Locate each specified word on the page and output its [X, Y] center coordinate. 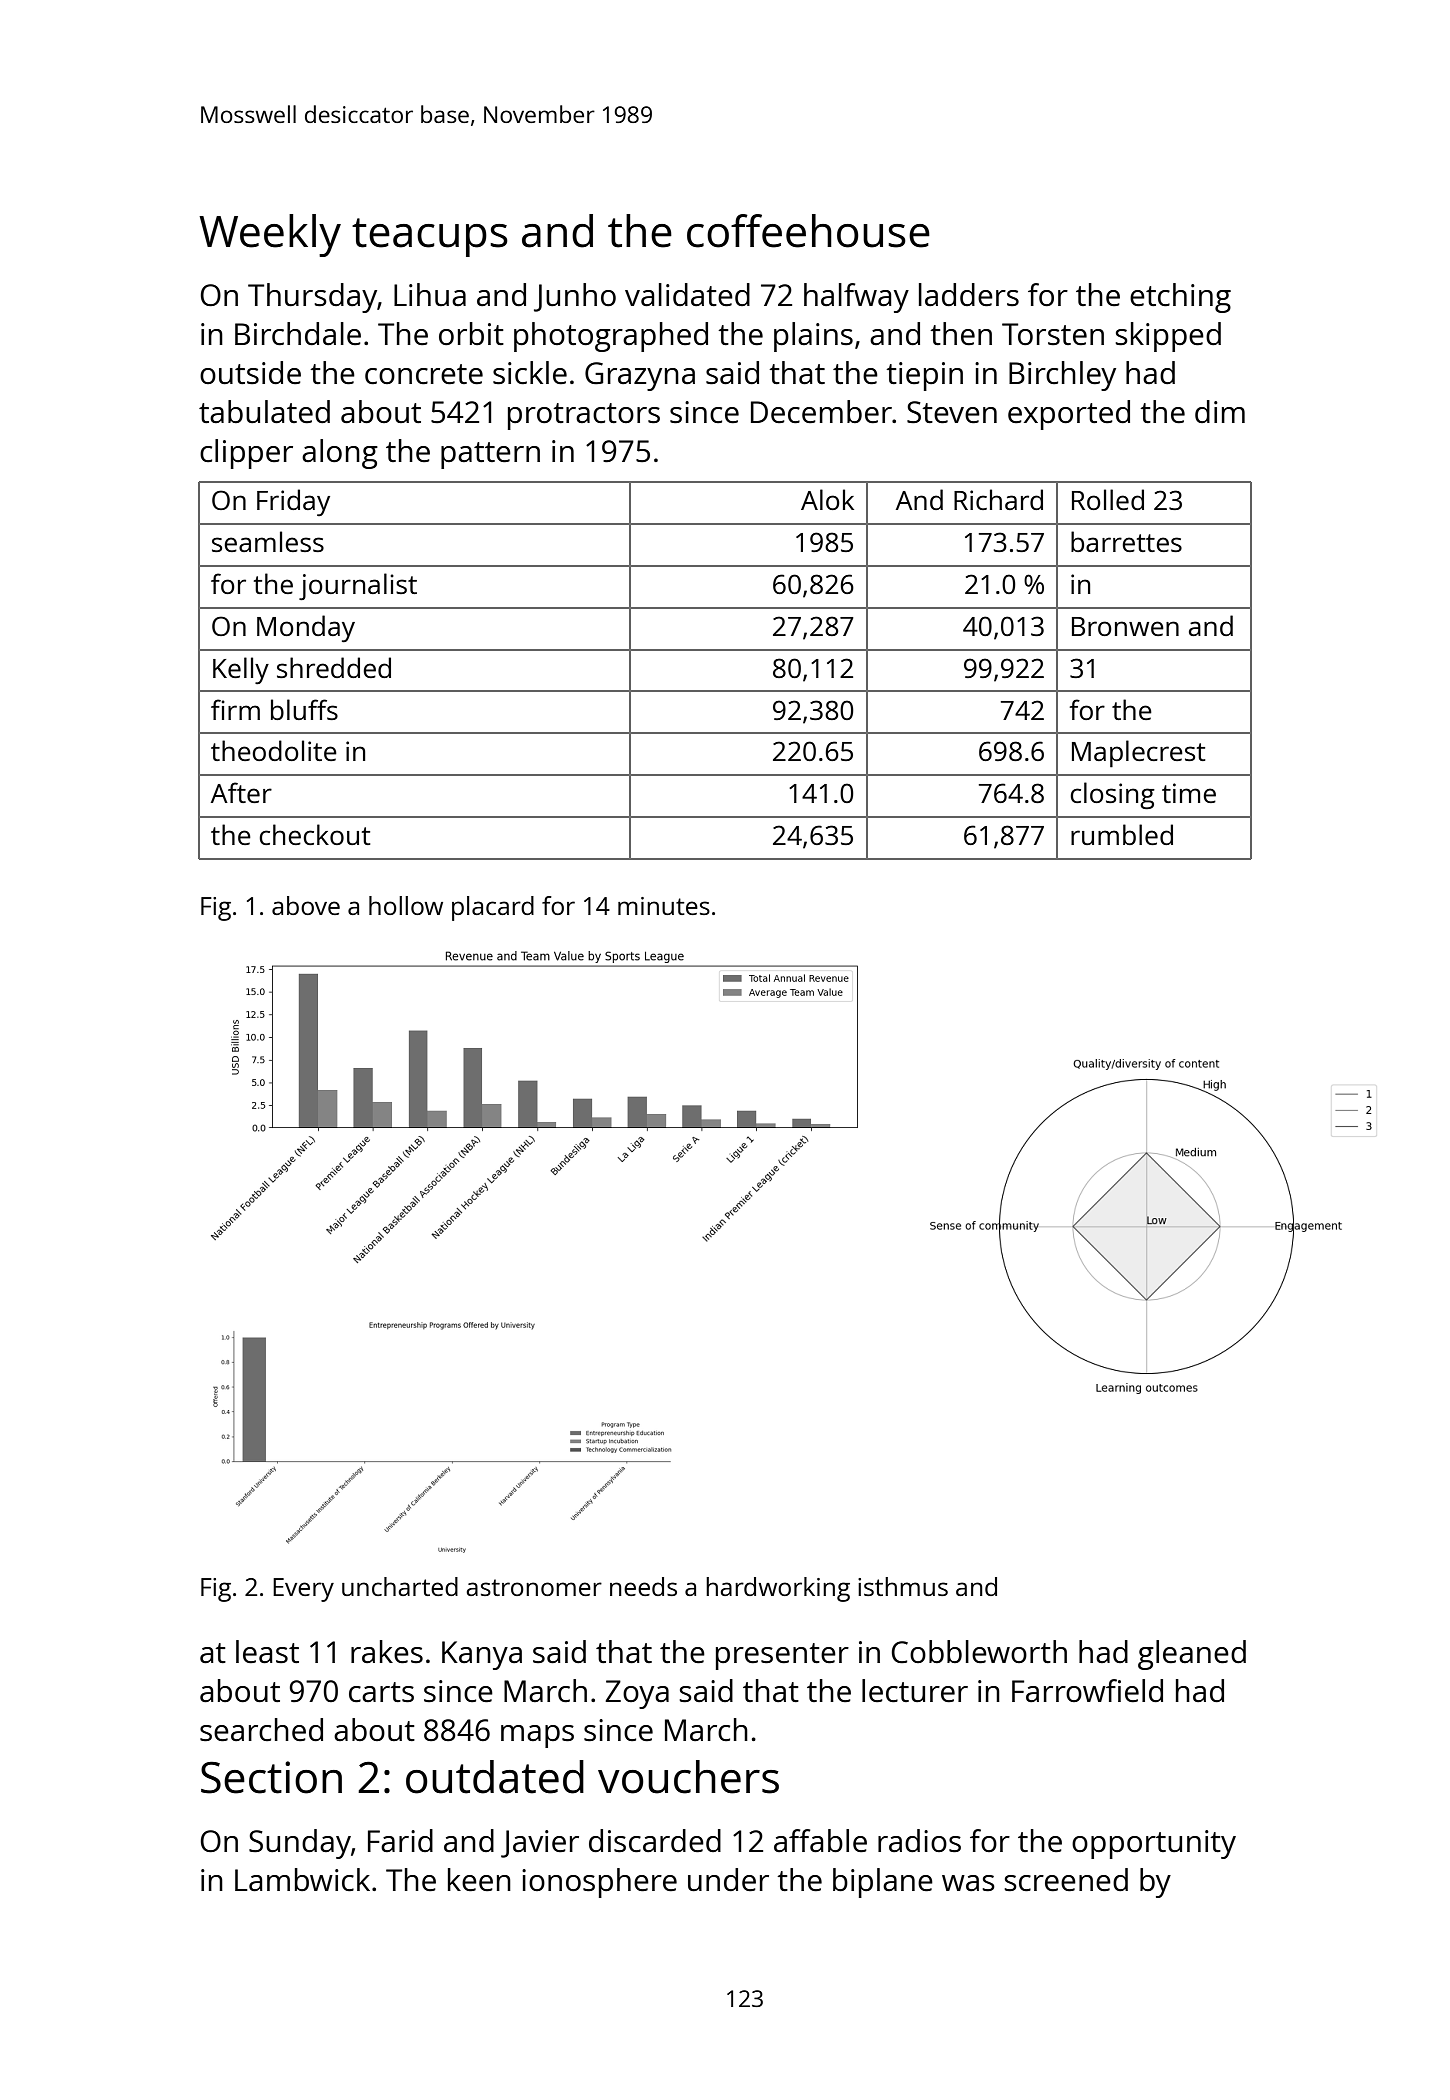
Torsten [1053, 334]
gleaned [1192, 1655]
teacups [430, 237]
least [267, 1652]
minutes [664, 906]
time [1189, 793]
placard [493, 908]
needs [643, 1586]
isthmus [903, 1586]
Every [303, 1590]
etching [1180, 298]
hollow [406, 905]
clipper [246, 454]
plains [813, 337]
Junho [575, 297]
